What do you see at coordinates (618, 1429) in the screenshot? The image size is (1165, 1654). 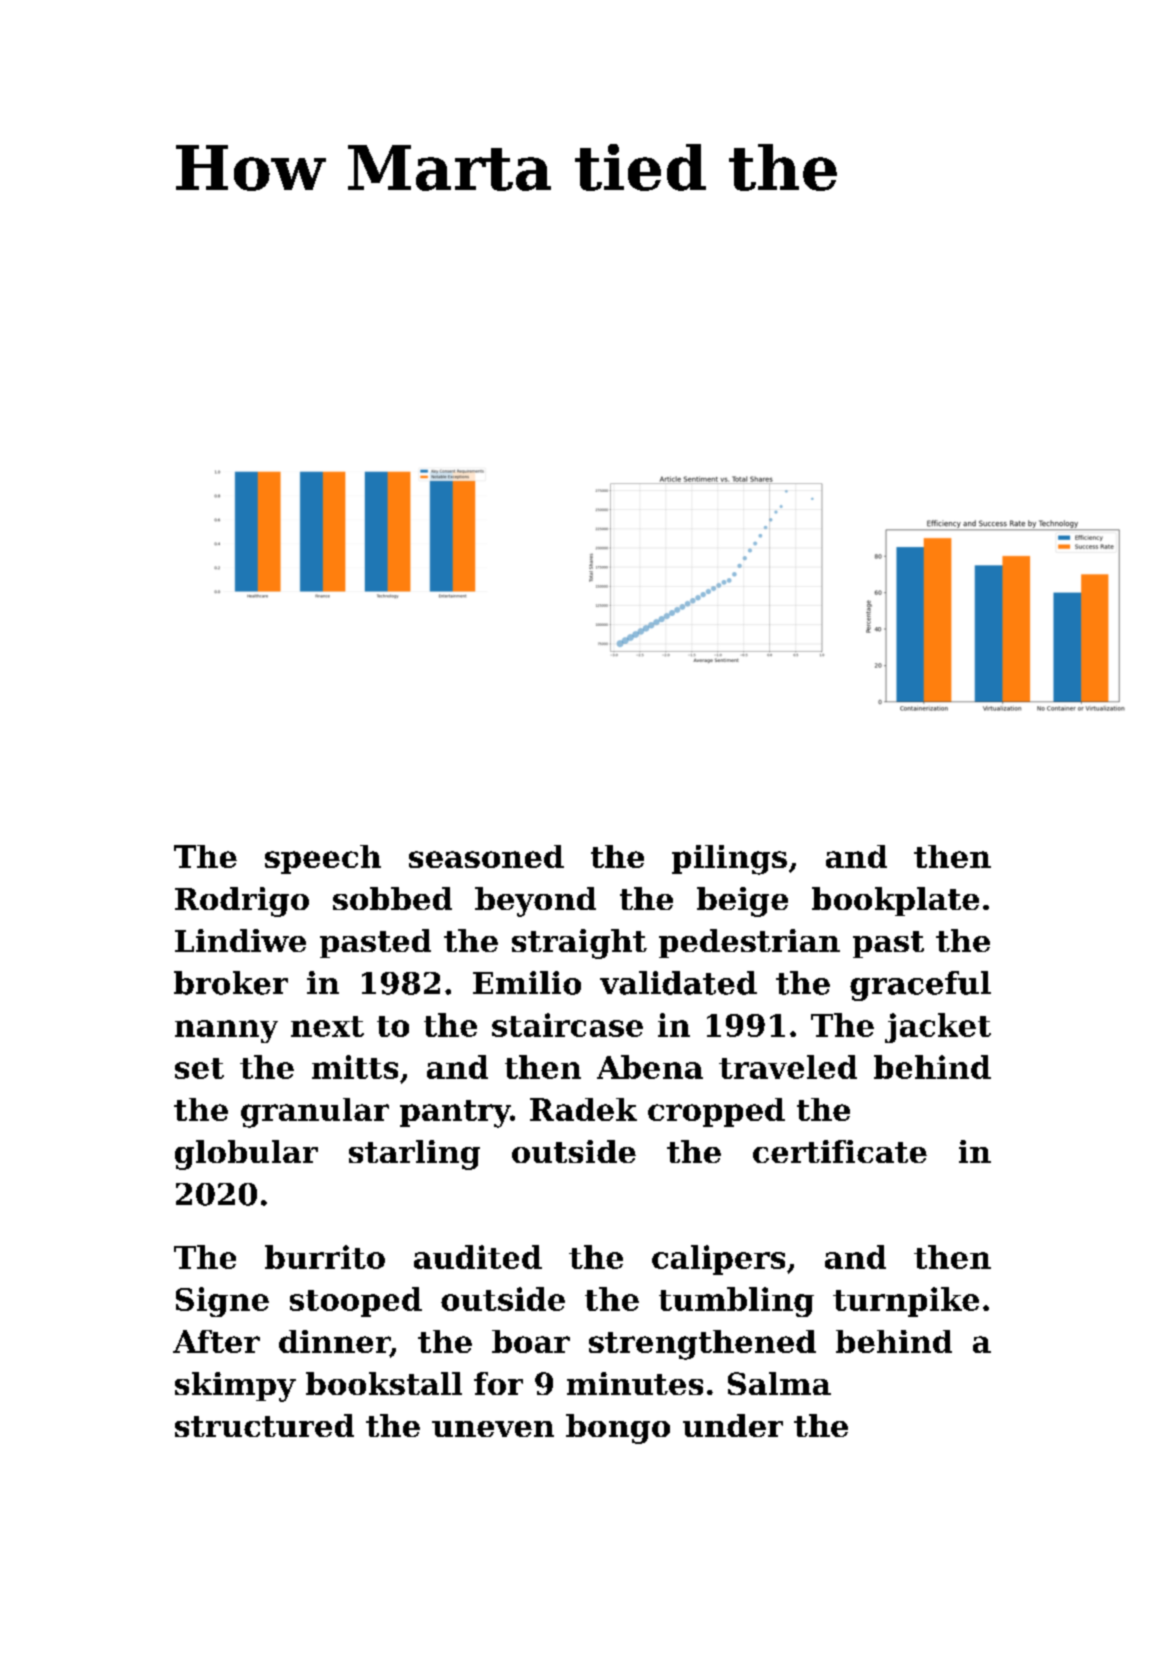 I see `bongo` at bounding box center [618, 1429].
